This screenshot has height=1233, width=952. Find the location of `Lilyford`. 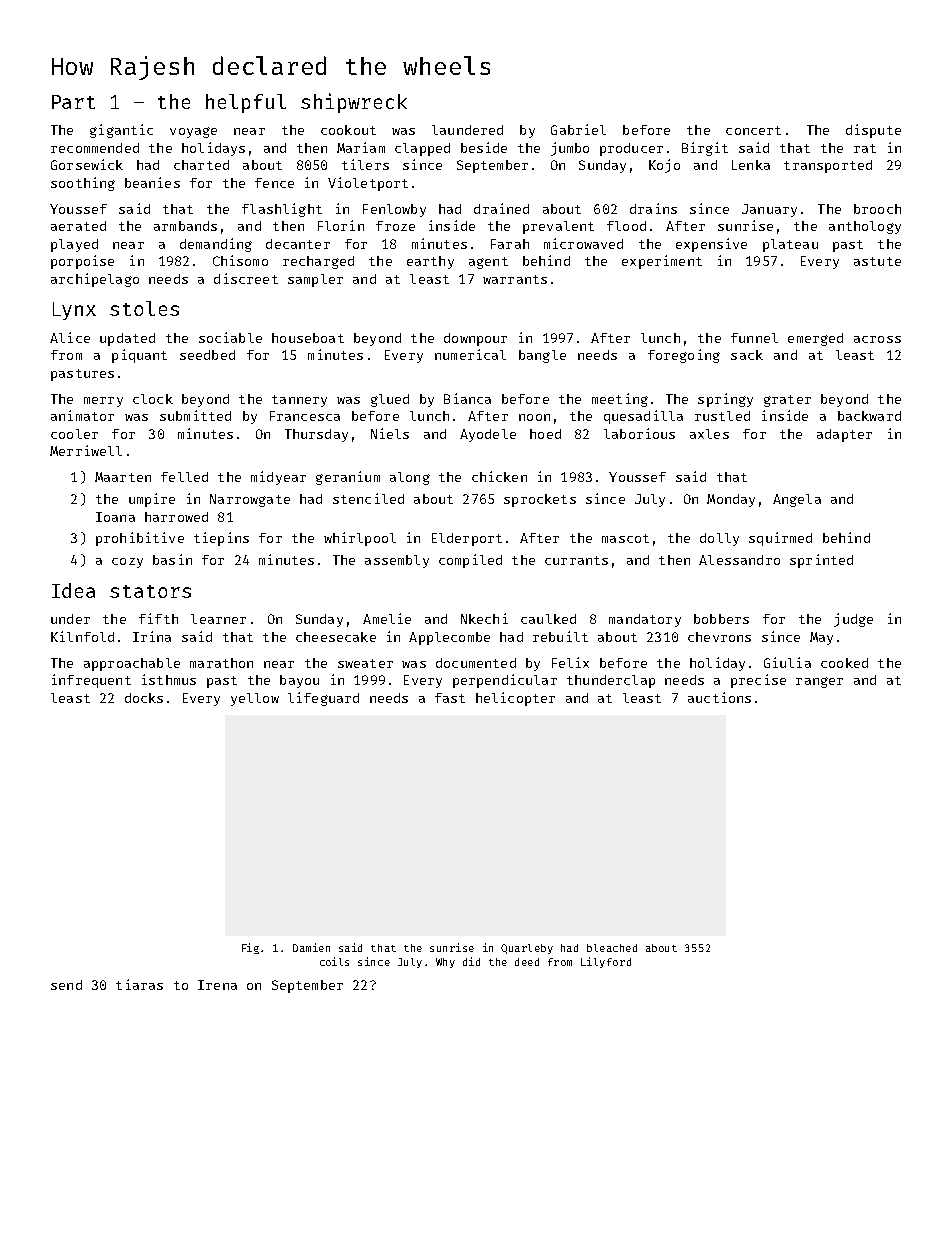

Lilyford is located at coordinates (606, 962).
